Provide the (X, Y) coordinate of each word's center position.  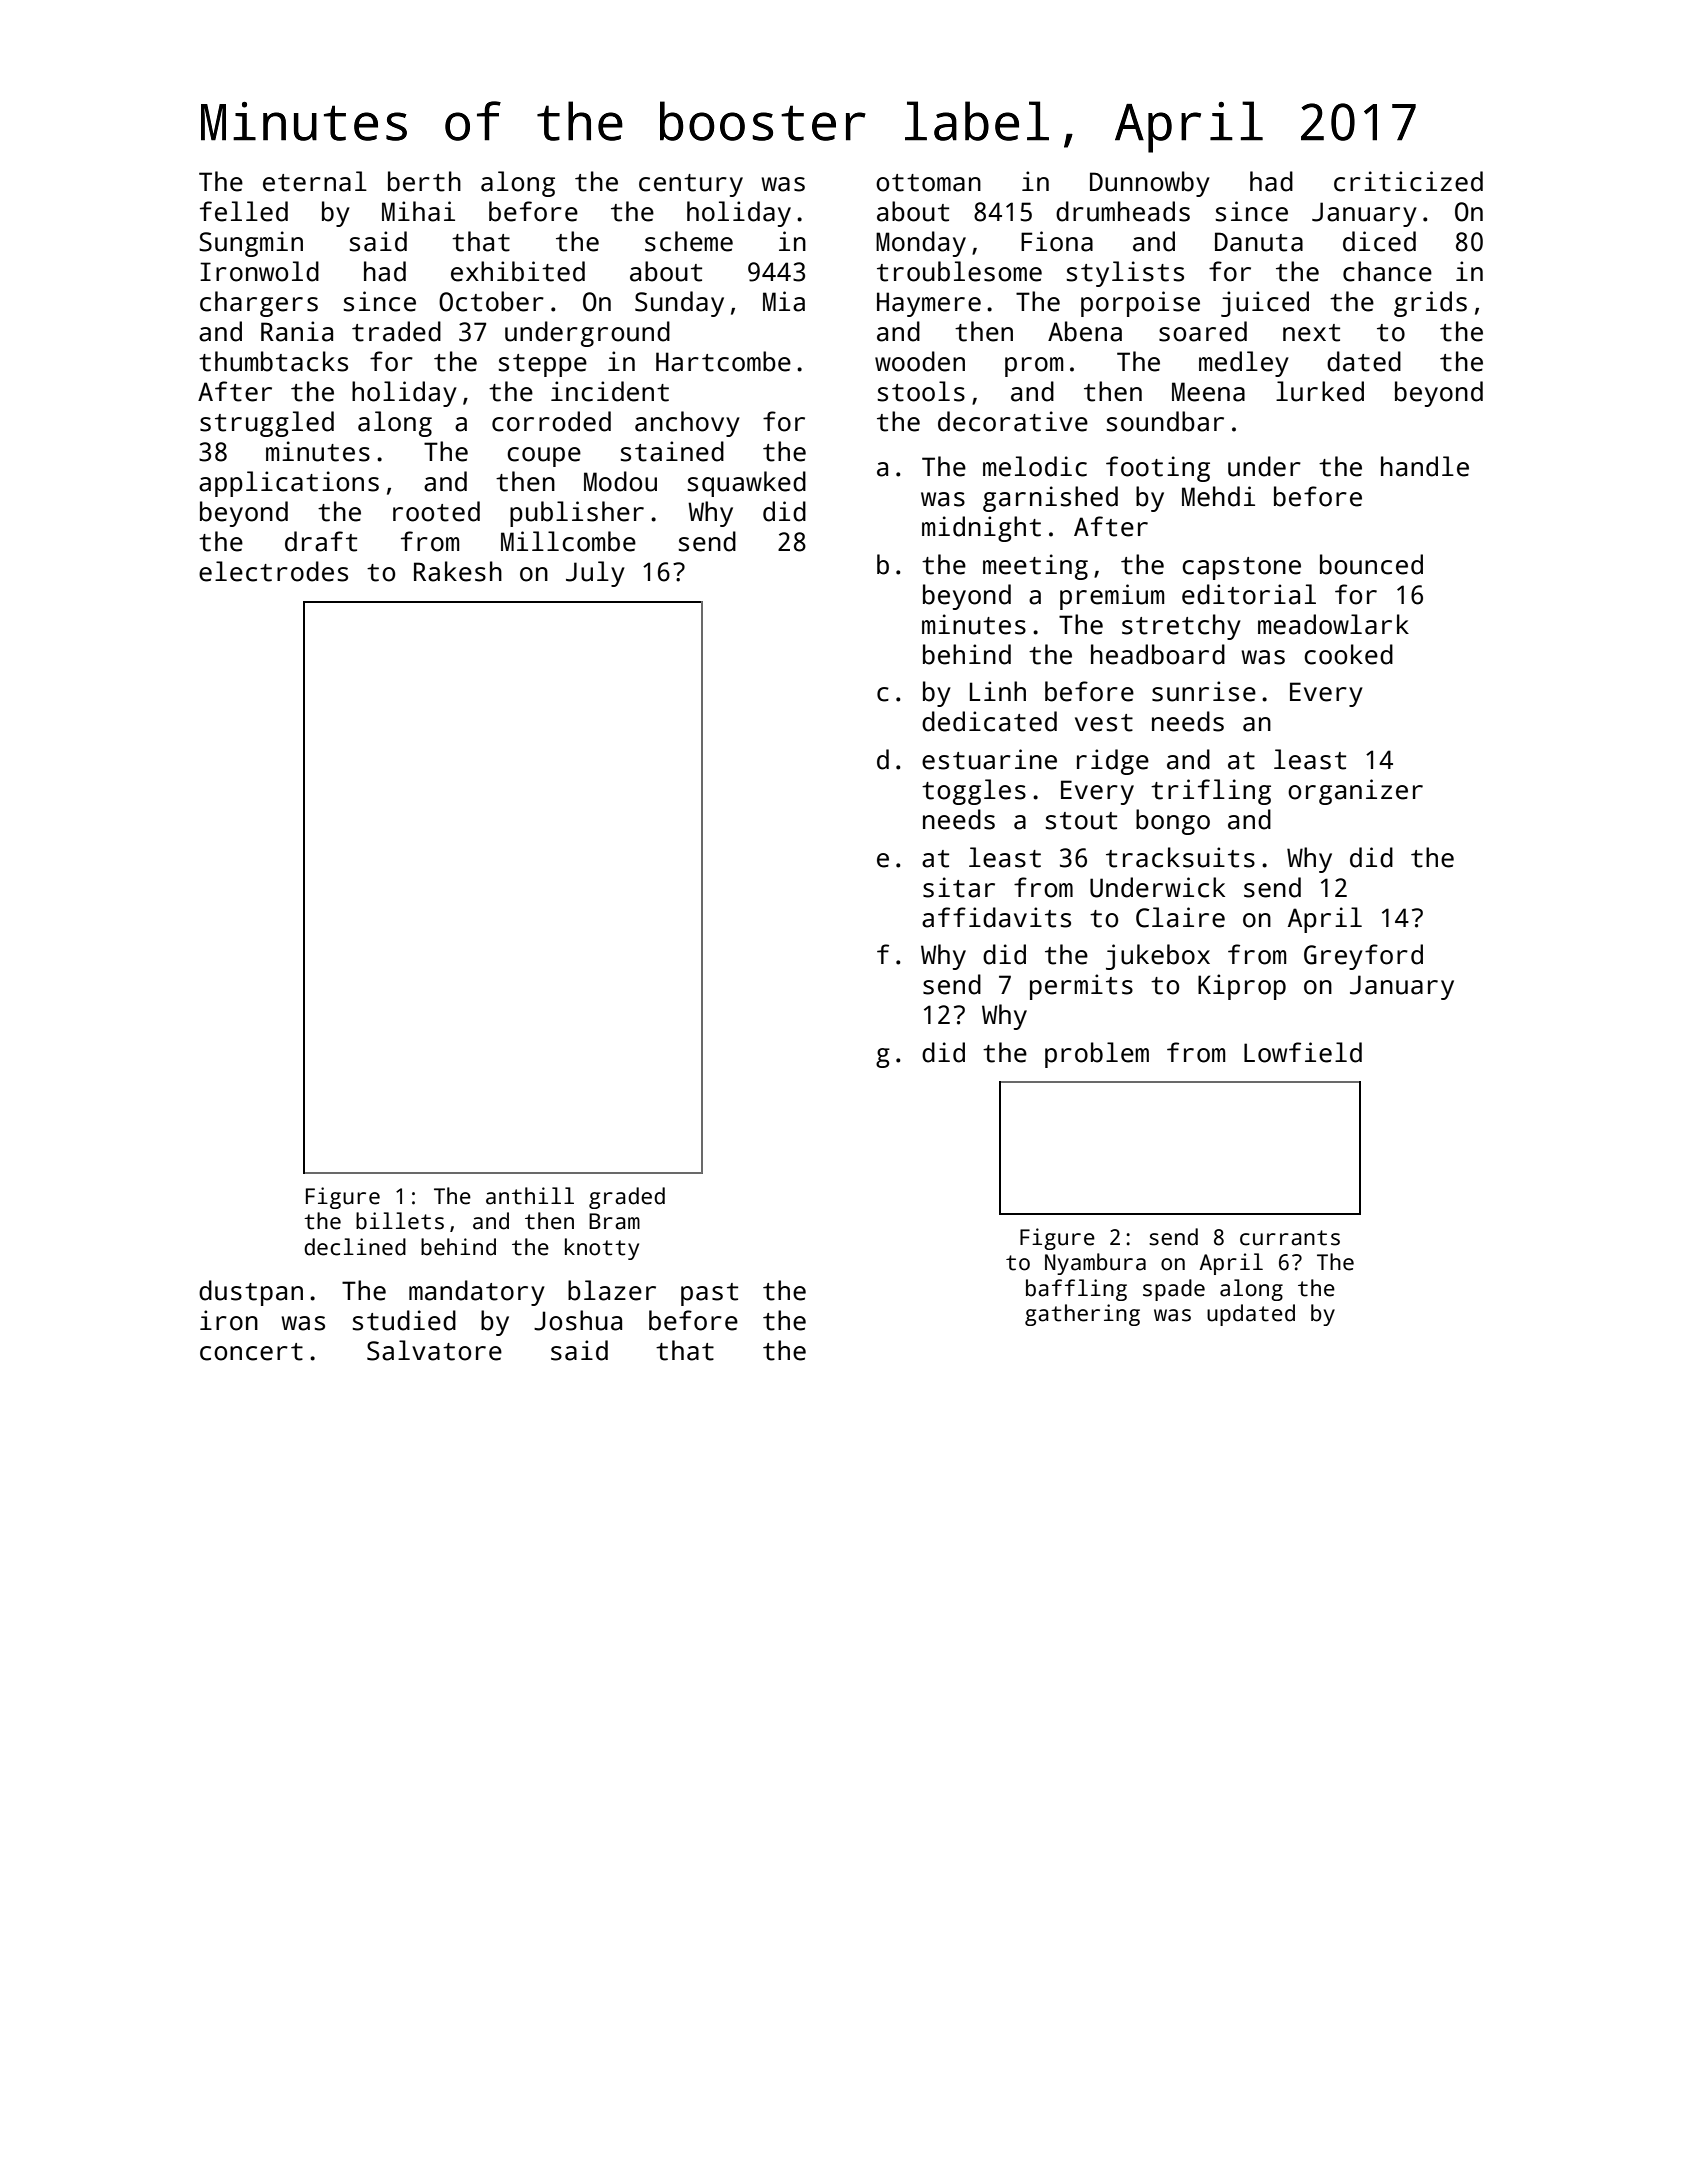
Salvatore (434, 1350)
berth (424, 181)
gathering (1082, 1315)
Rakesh (458, 571)
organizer (1355, 792)
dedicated (989, 721)
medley (1244, 364)
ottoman (928, 183)
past (709, 1294)
